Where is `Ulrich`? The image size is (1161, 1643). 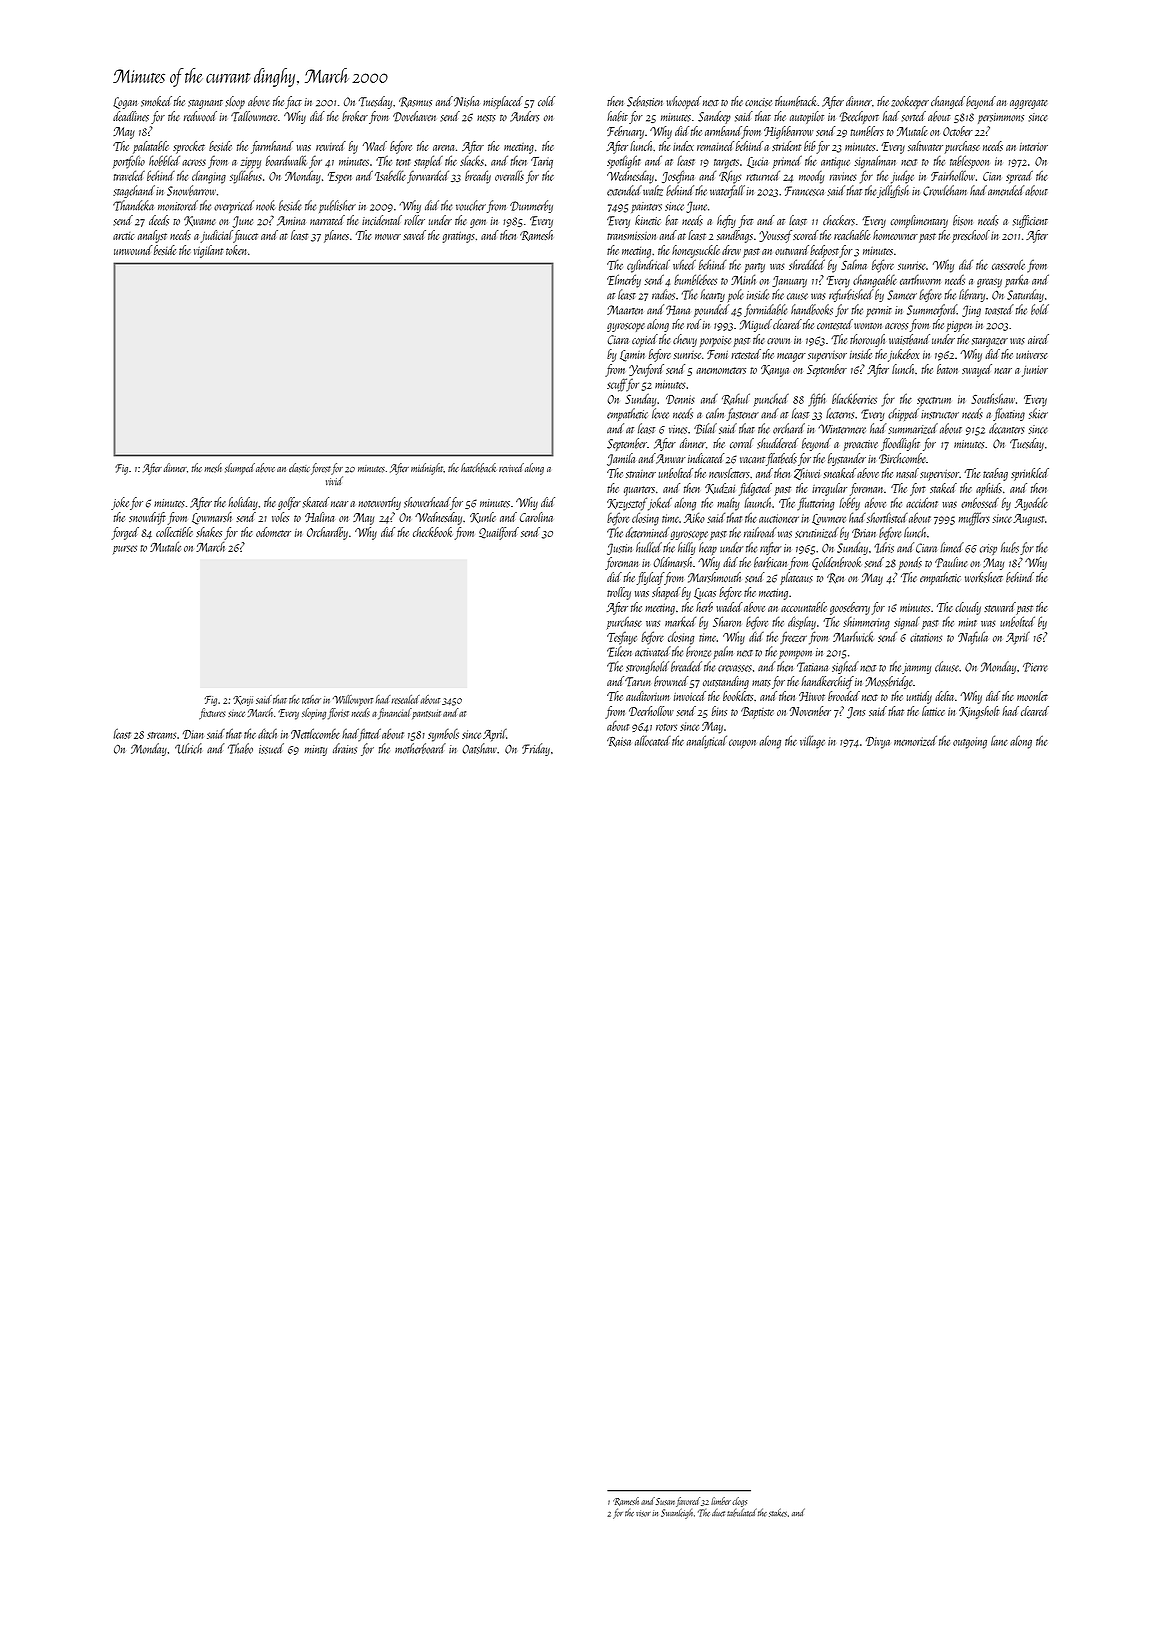 Ulrich is located at coordinates (188, 748).
